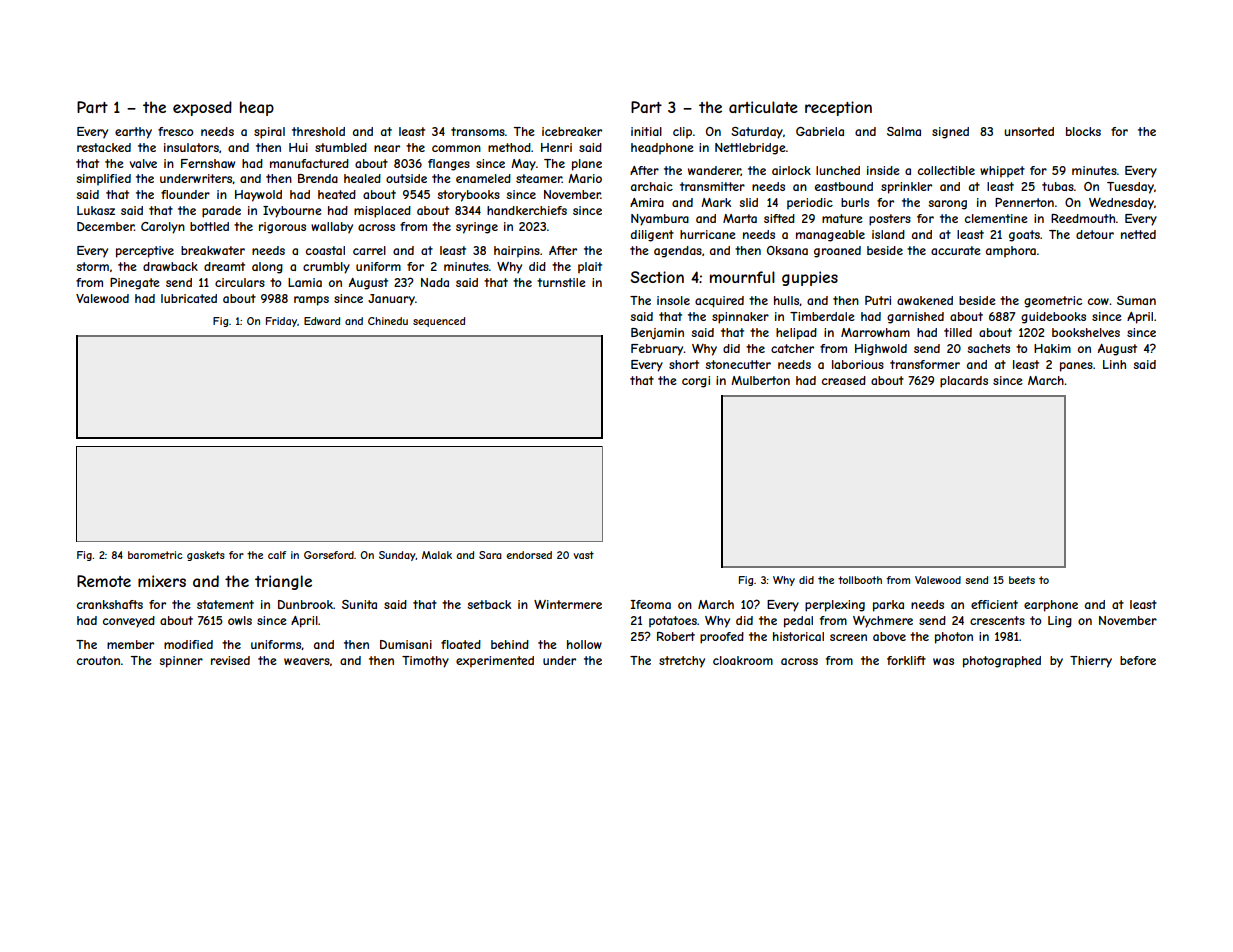 Image resolution: width=1233 pixels, height=952 pixels. What do you see at coordinates (495, 662) in the screenshot?
I see `experimented` at bounding box center [495, 662].
